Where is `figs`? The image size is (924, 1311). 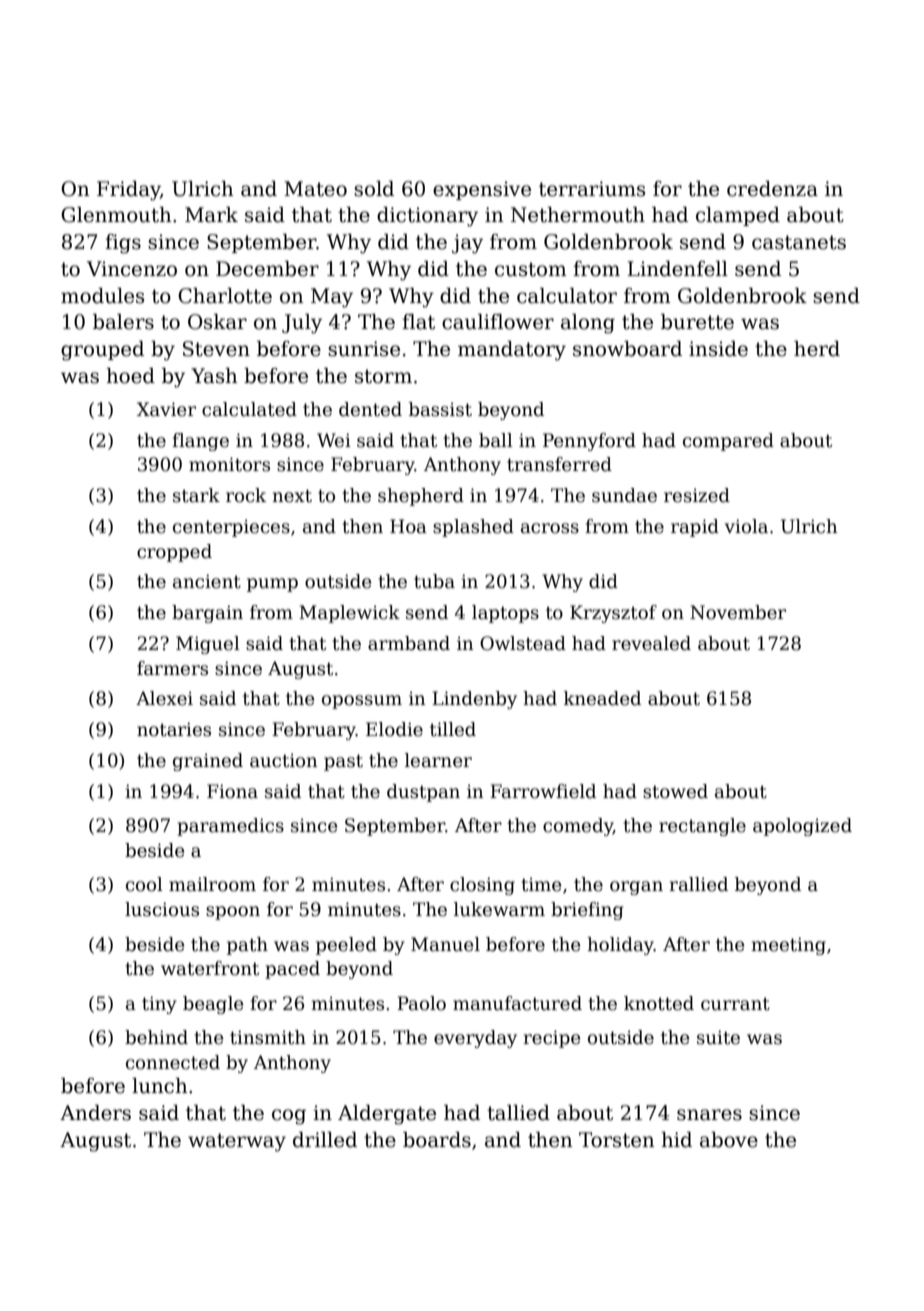
figs is located at coordinates (123, 244).
